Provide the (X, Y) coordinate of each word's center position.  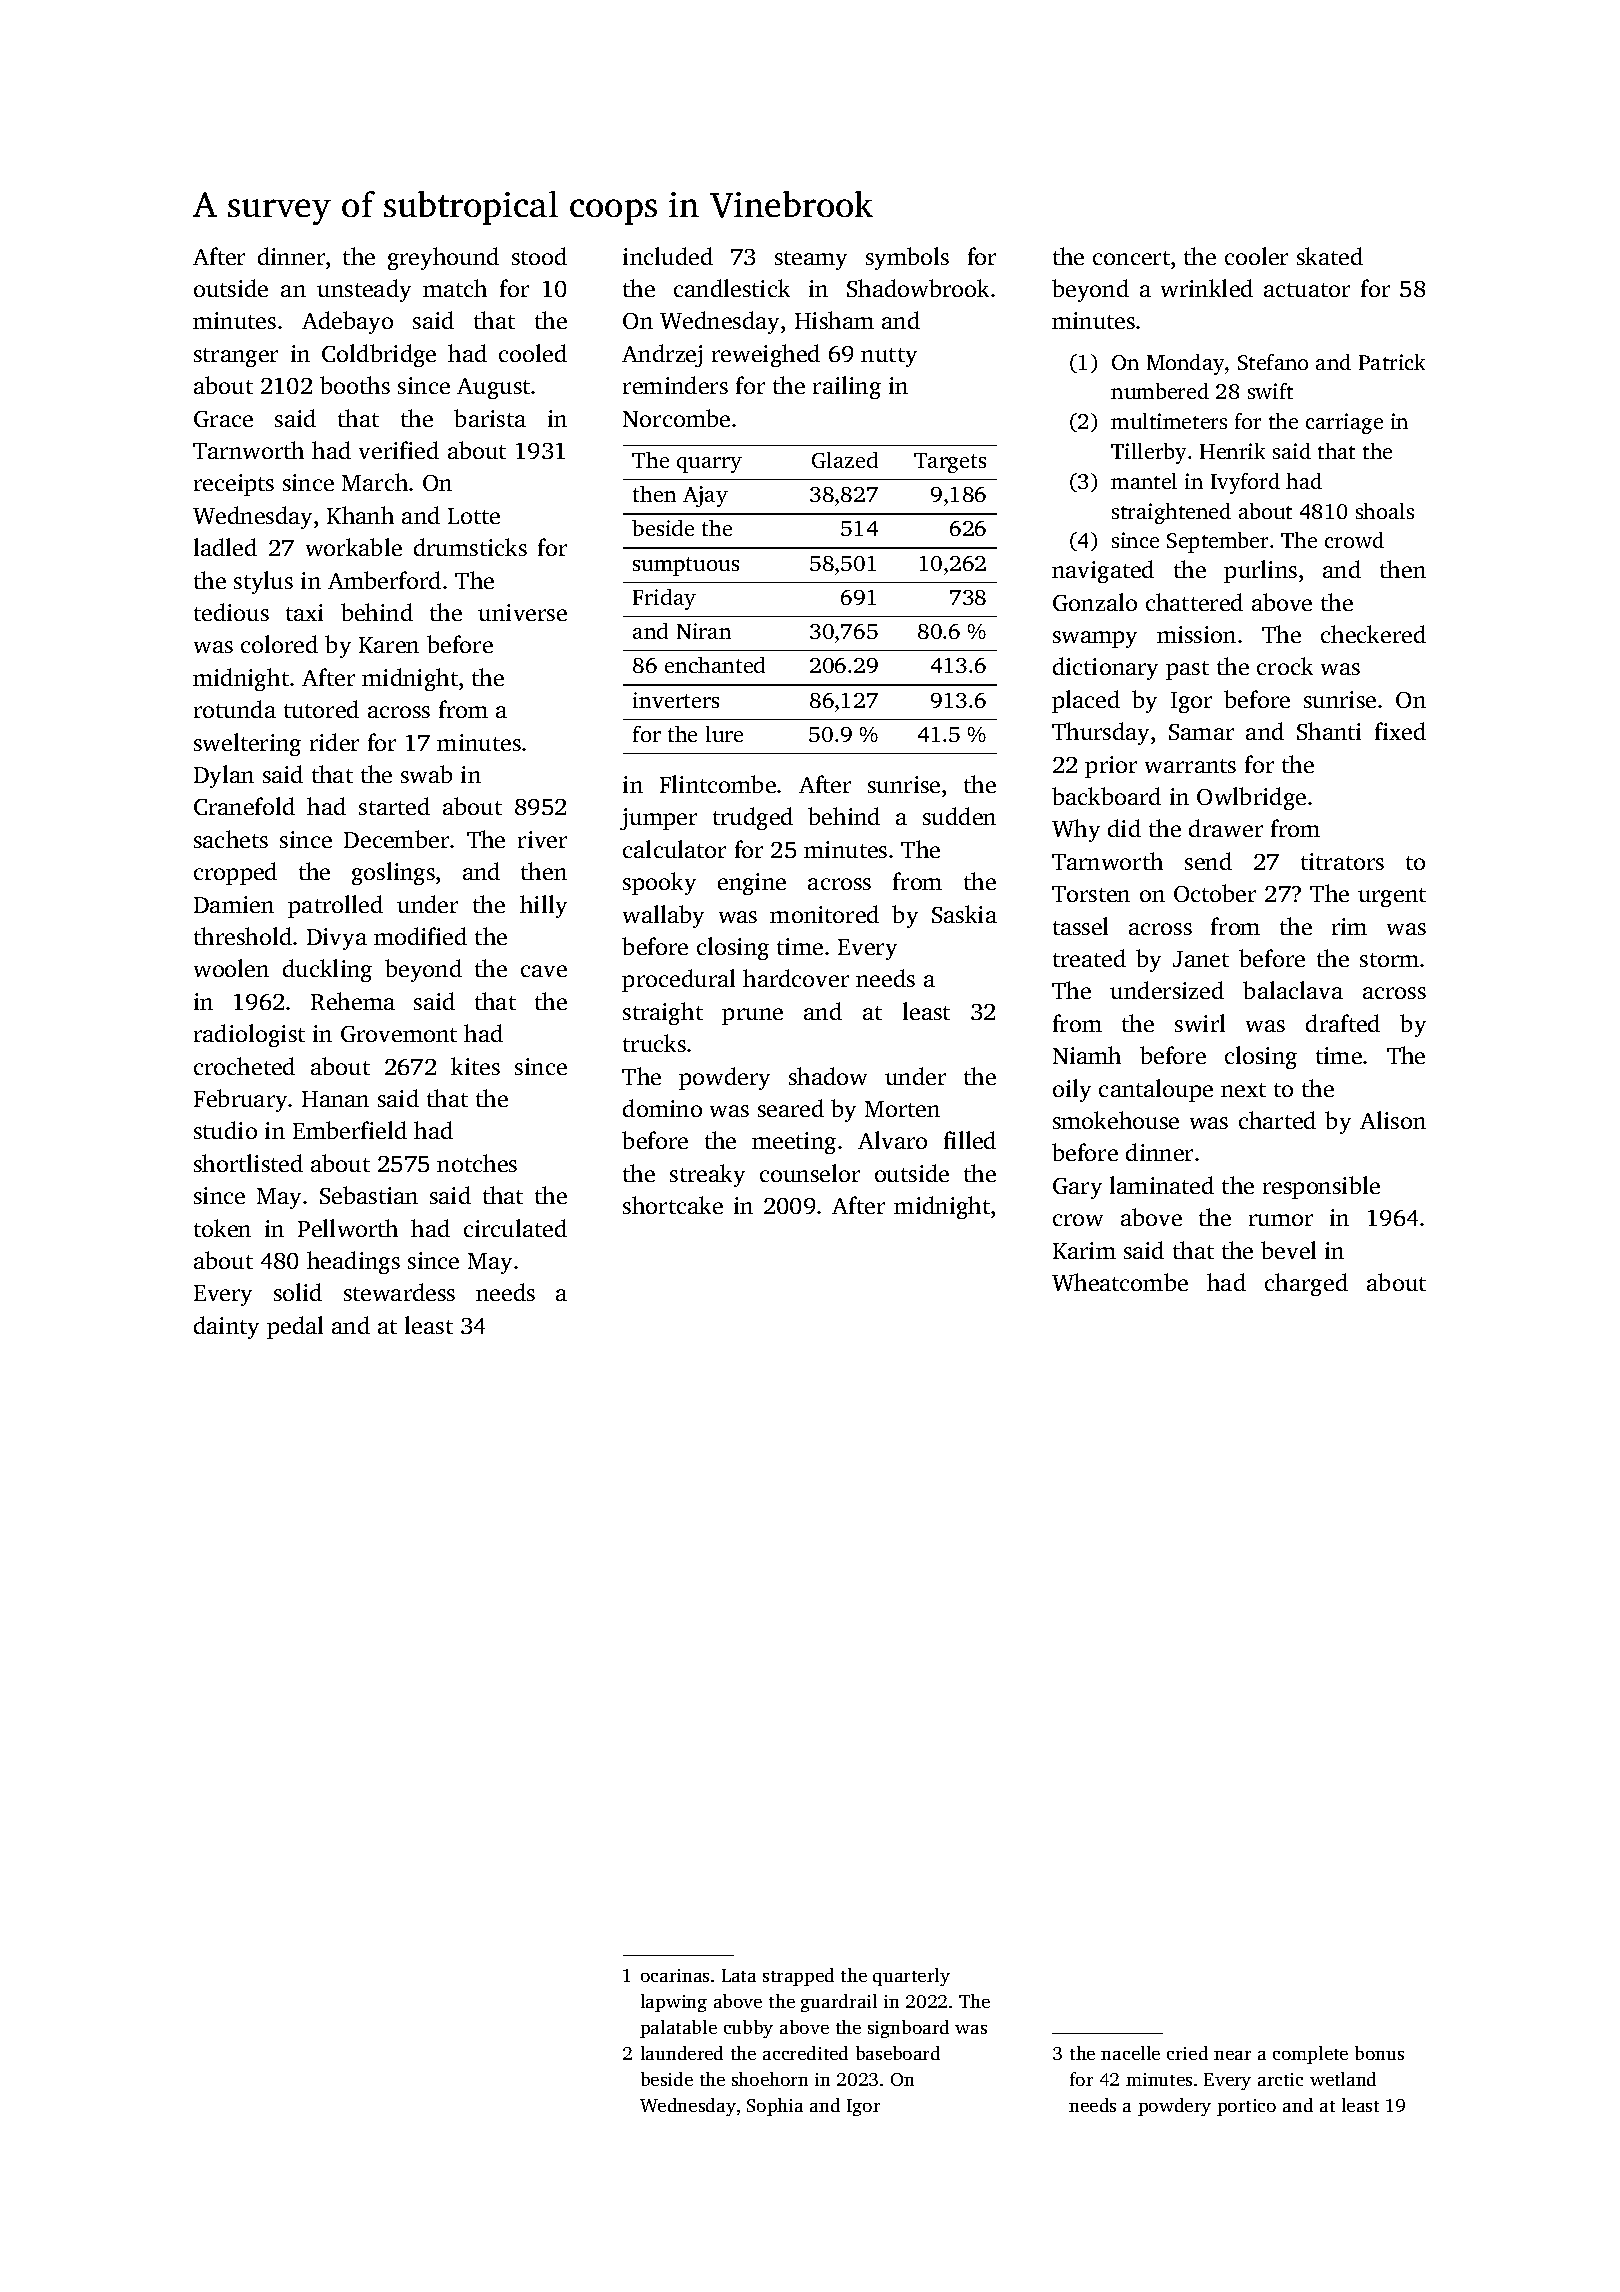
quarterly (911, 1977)
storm (1389, 960)
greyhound (443, 258)
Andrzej (662, 355)
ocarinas (675, 1975)
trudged (753, 818)
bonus (1379, 2053)
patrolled (335, 906)
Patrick (1392, 362)
